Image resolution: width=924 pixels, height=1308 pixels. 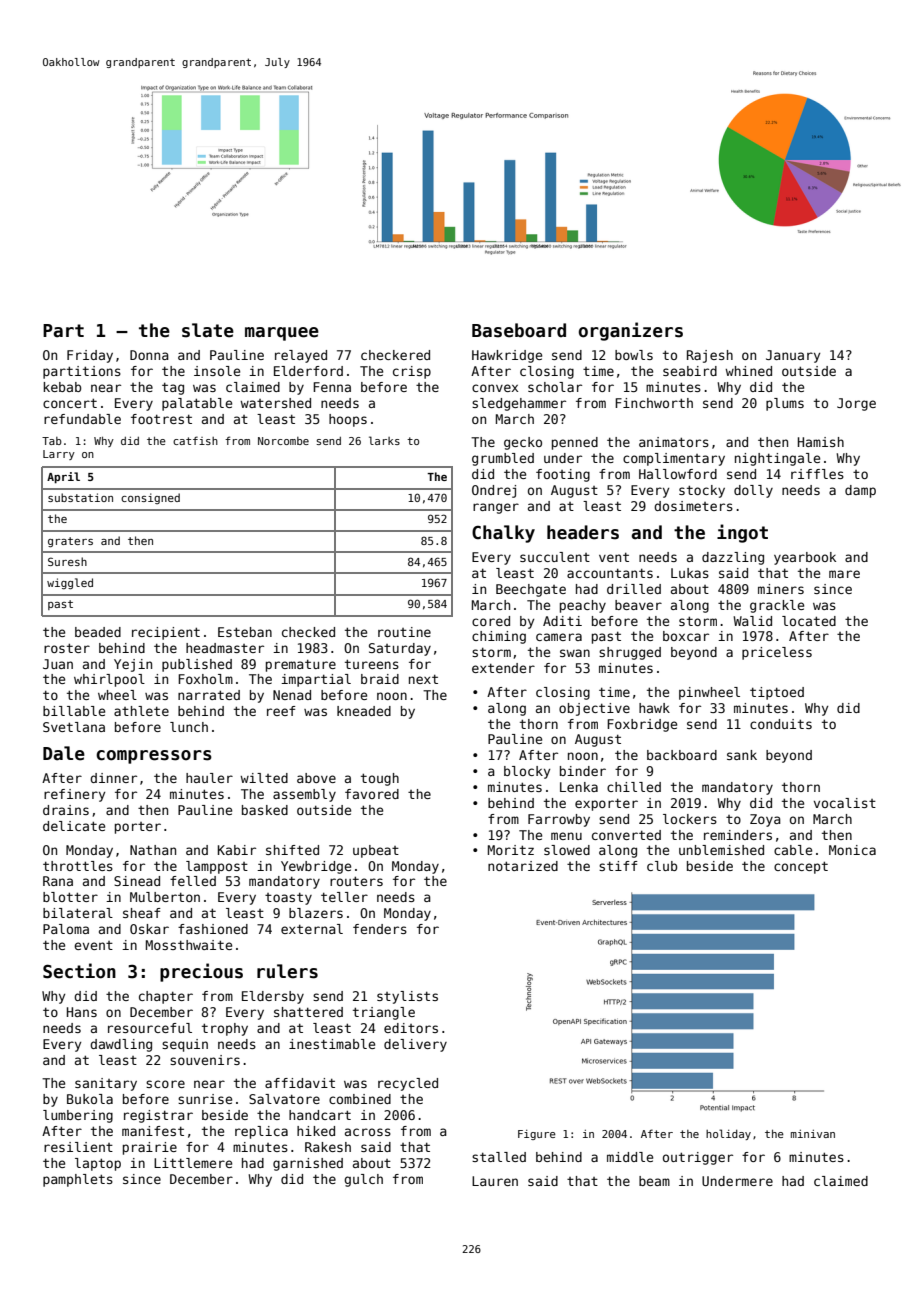 What do you see at coordinates (98, 632) in the screenshot?
I see `beaded` at bounding box center [98, 632].
